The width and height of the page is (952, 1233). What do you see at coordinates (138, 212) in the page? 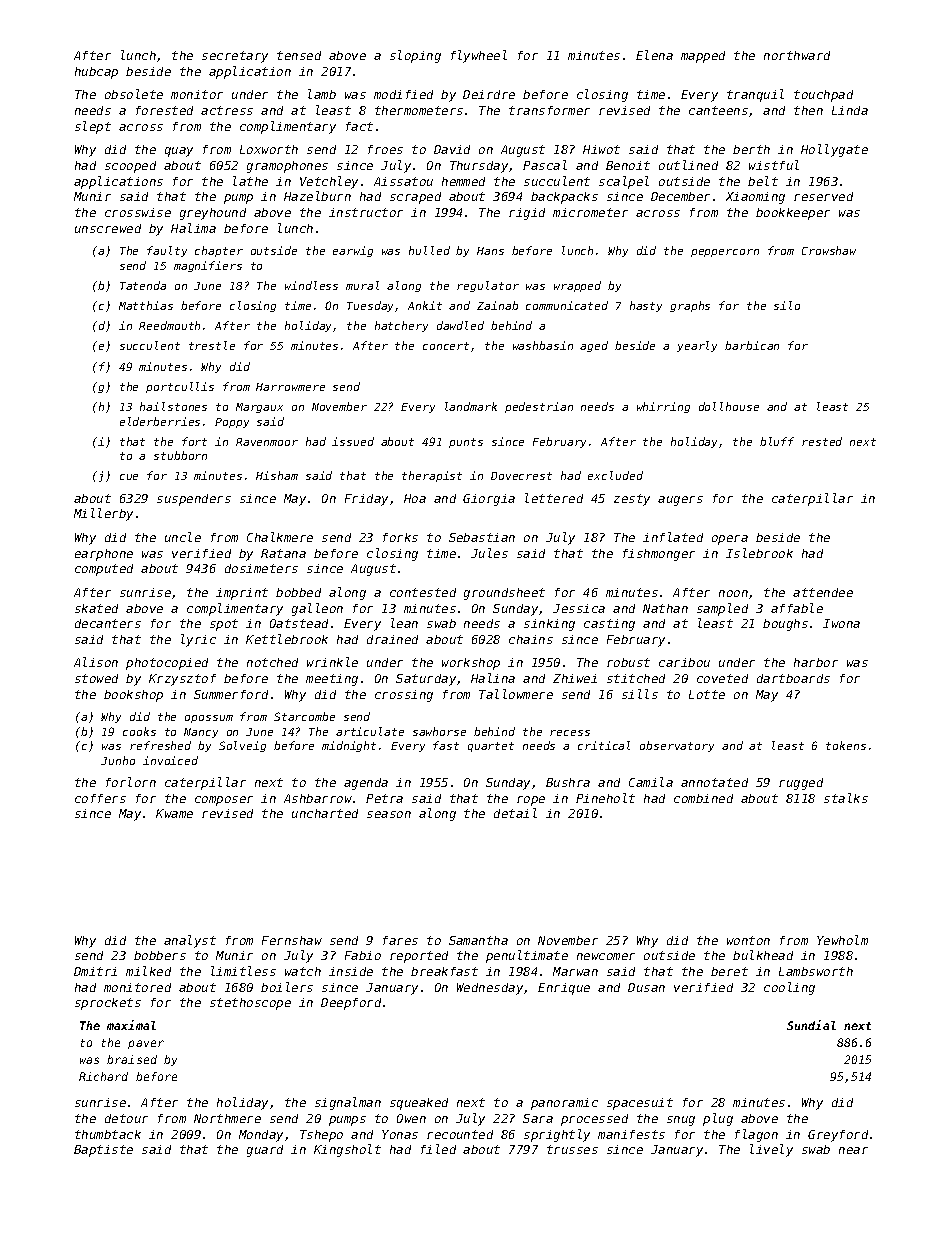
I see `crosswise` at bounding box center [138, 212].
